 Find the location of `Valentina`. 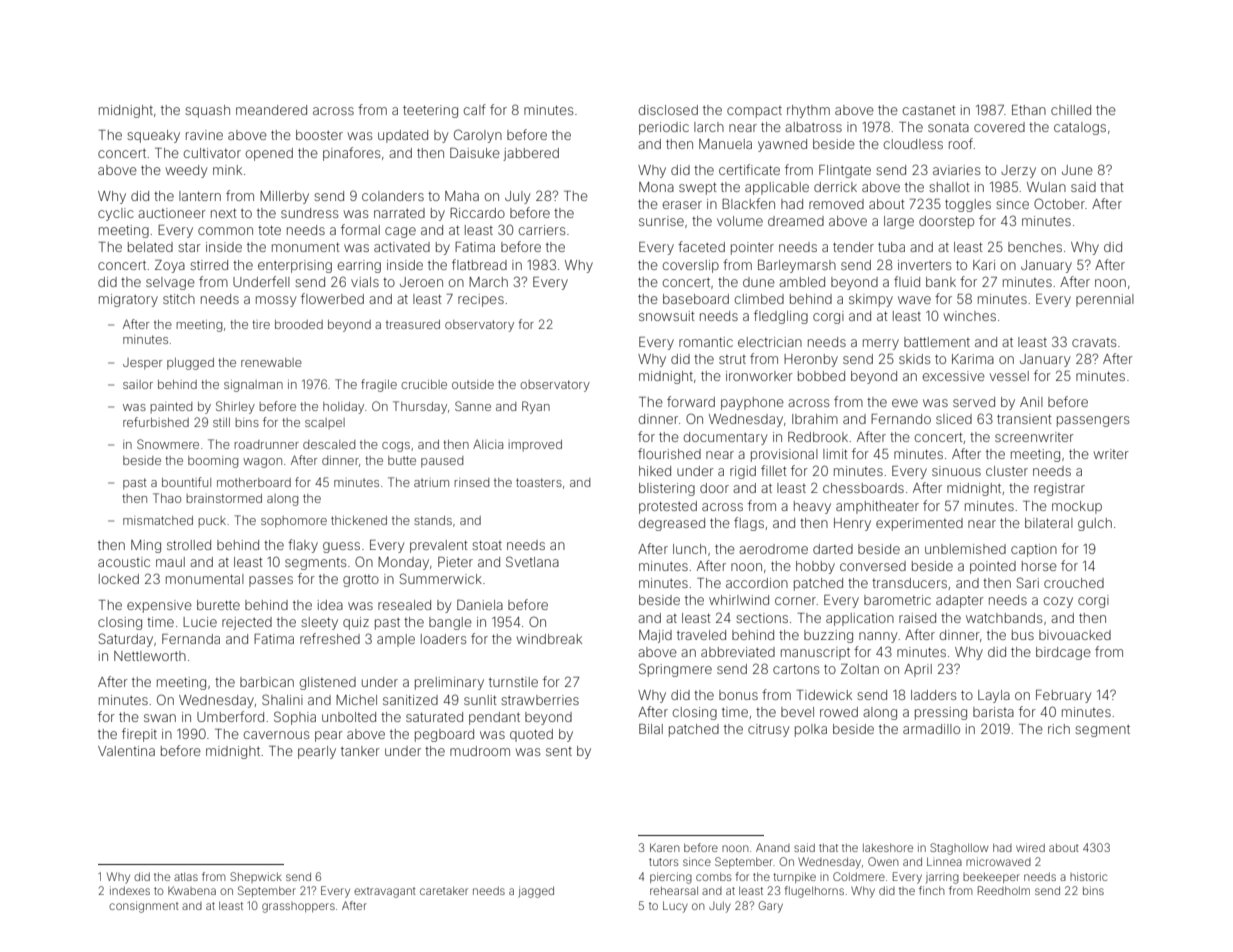

Valentina is located at coordinates (126, 751).
